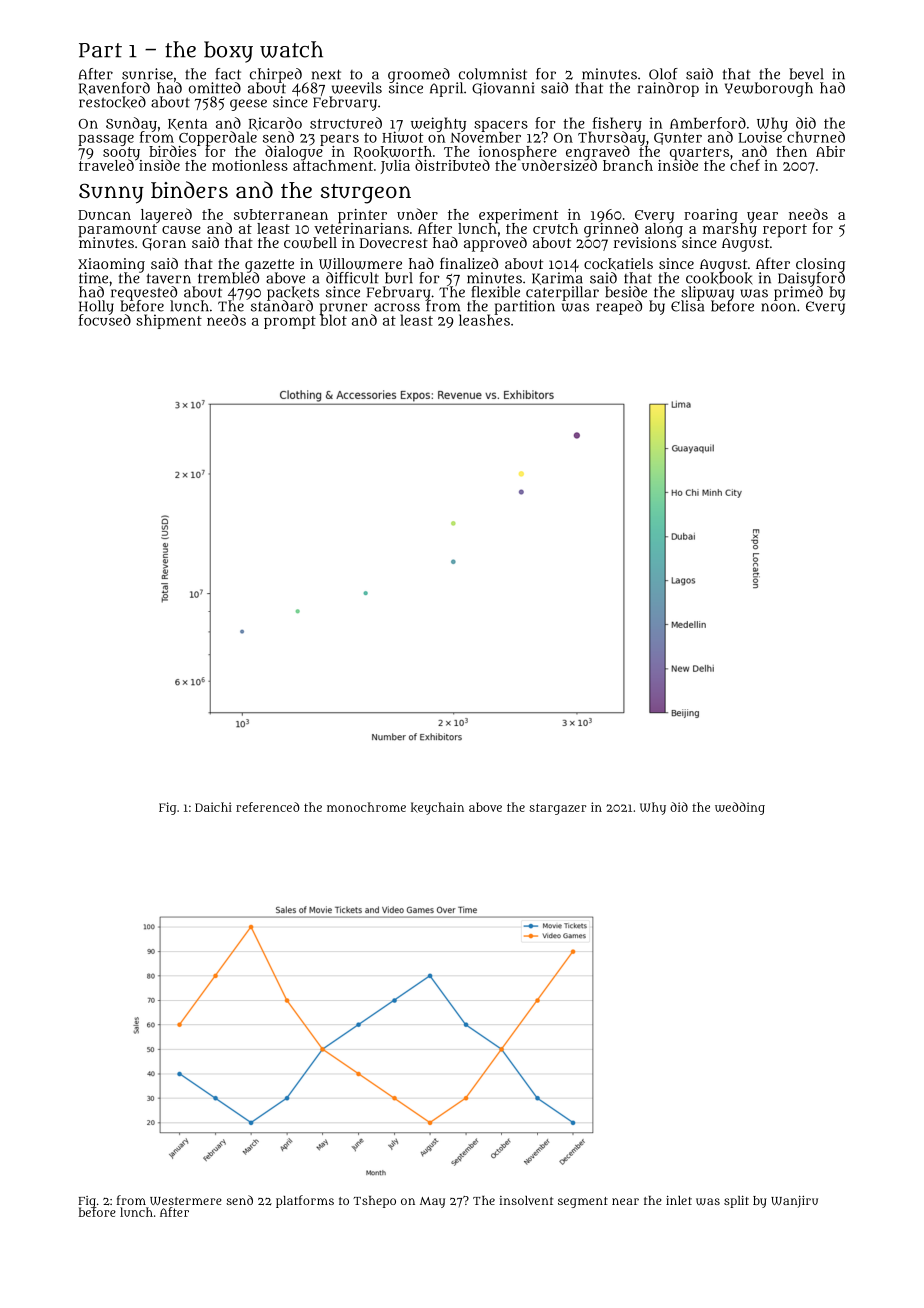  What do you see at coordinates (687, 306) in the screenshot?
I see `Elisa` at bounding box center [687, 306].
